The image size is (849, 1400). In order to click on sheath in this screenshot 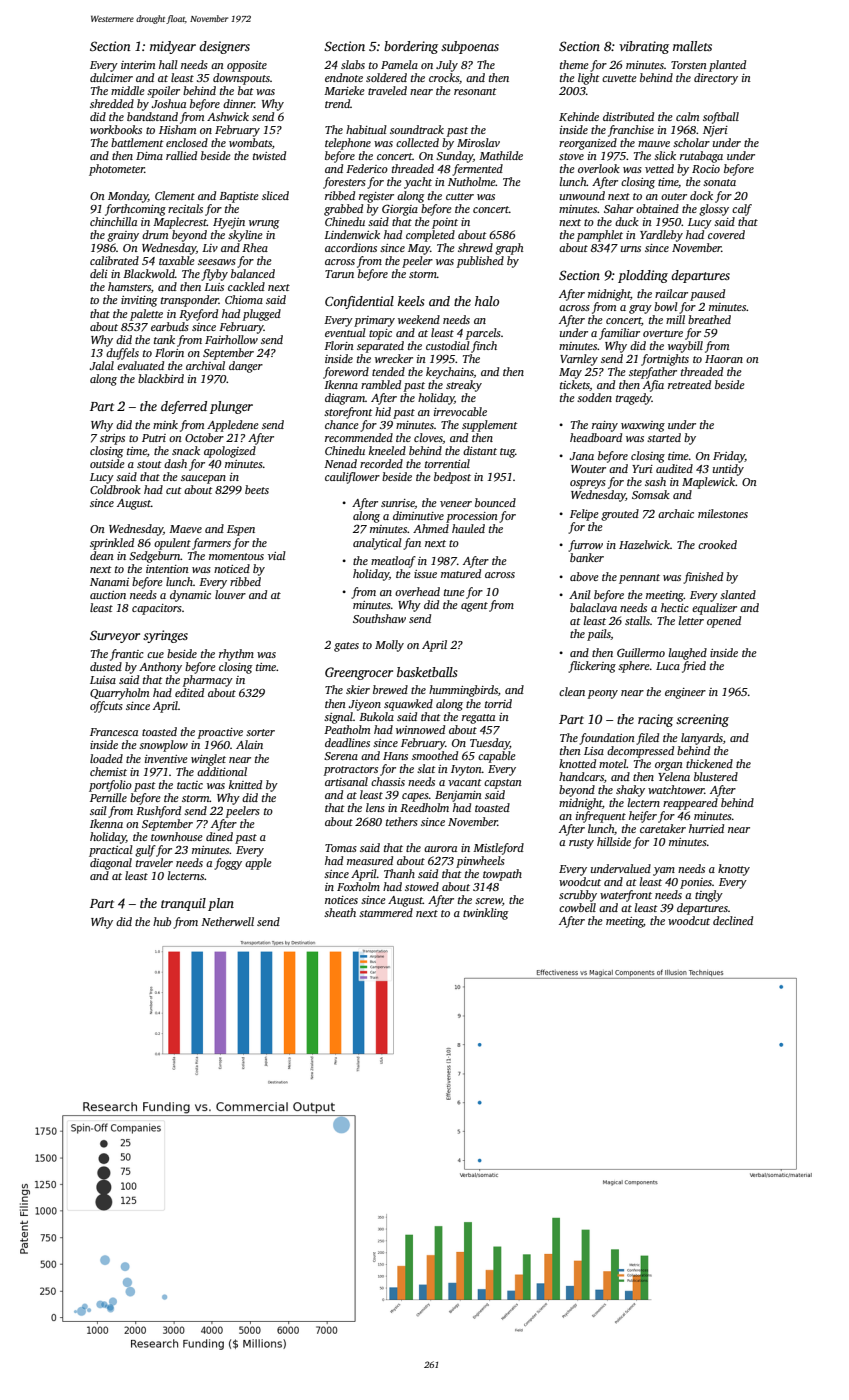, I will do `click(340, 912)`.
